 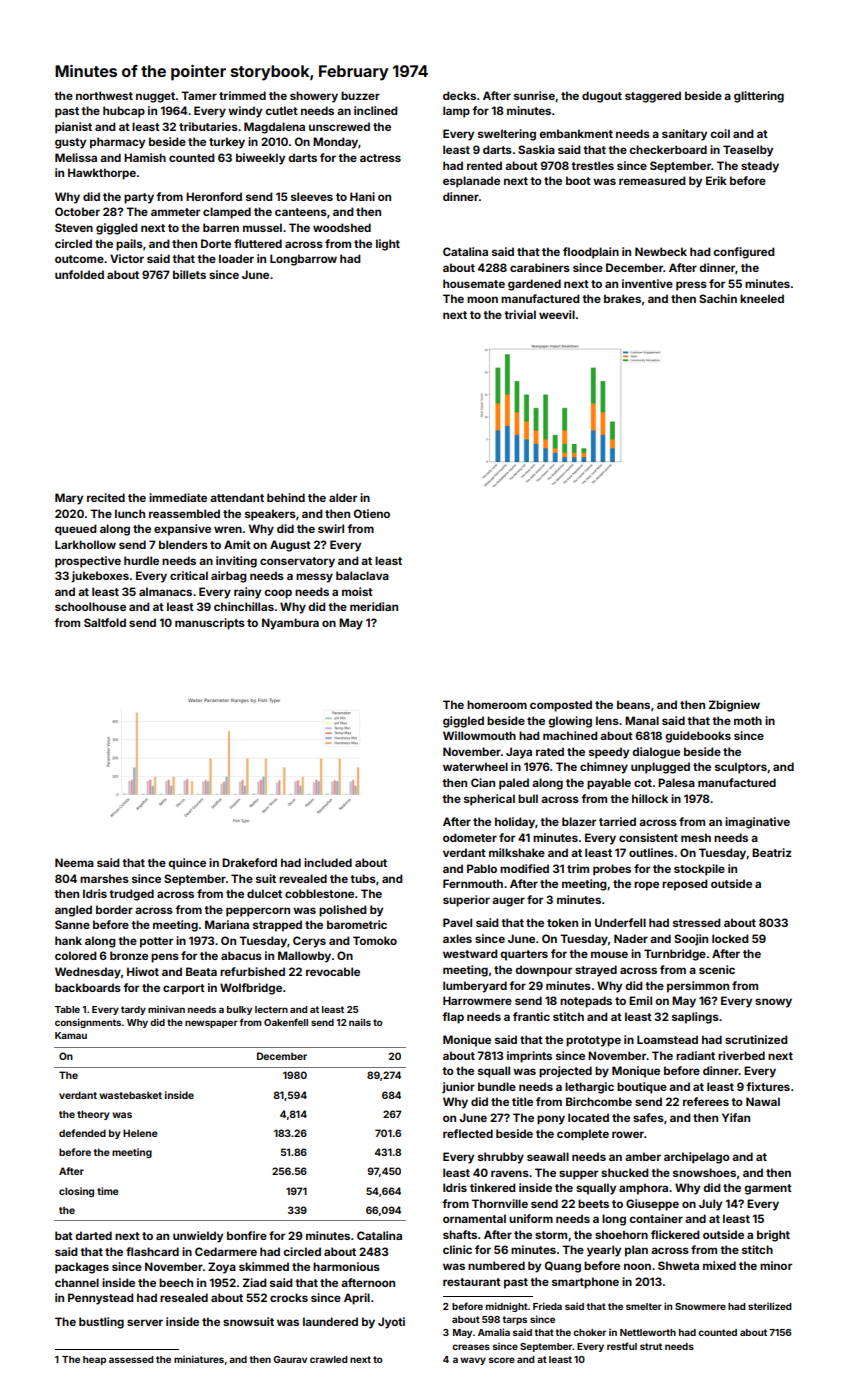 I want to click on Helene, so click(x=140, y=1133).
